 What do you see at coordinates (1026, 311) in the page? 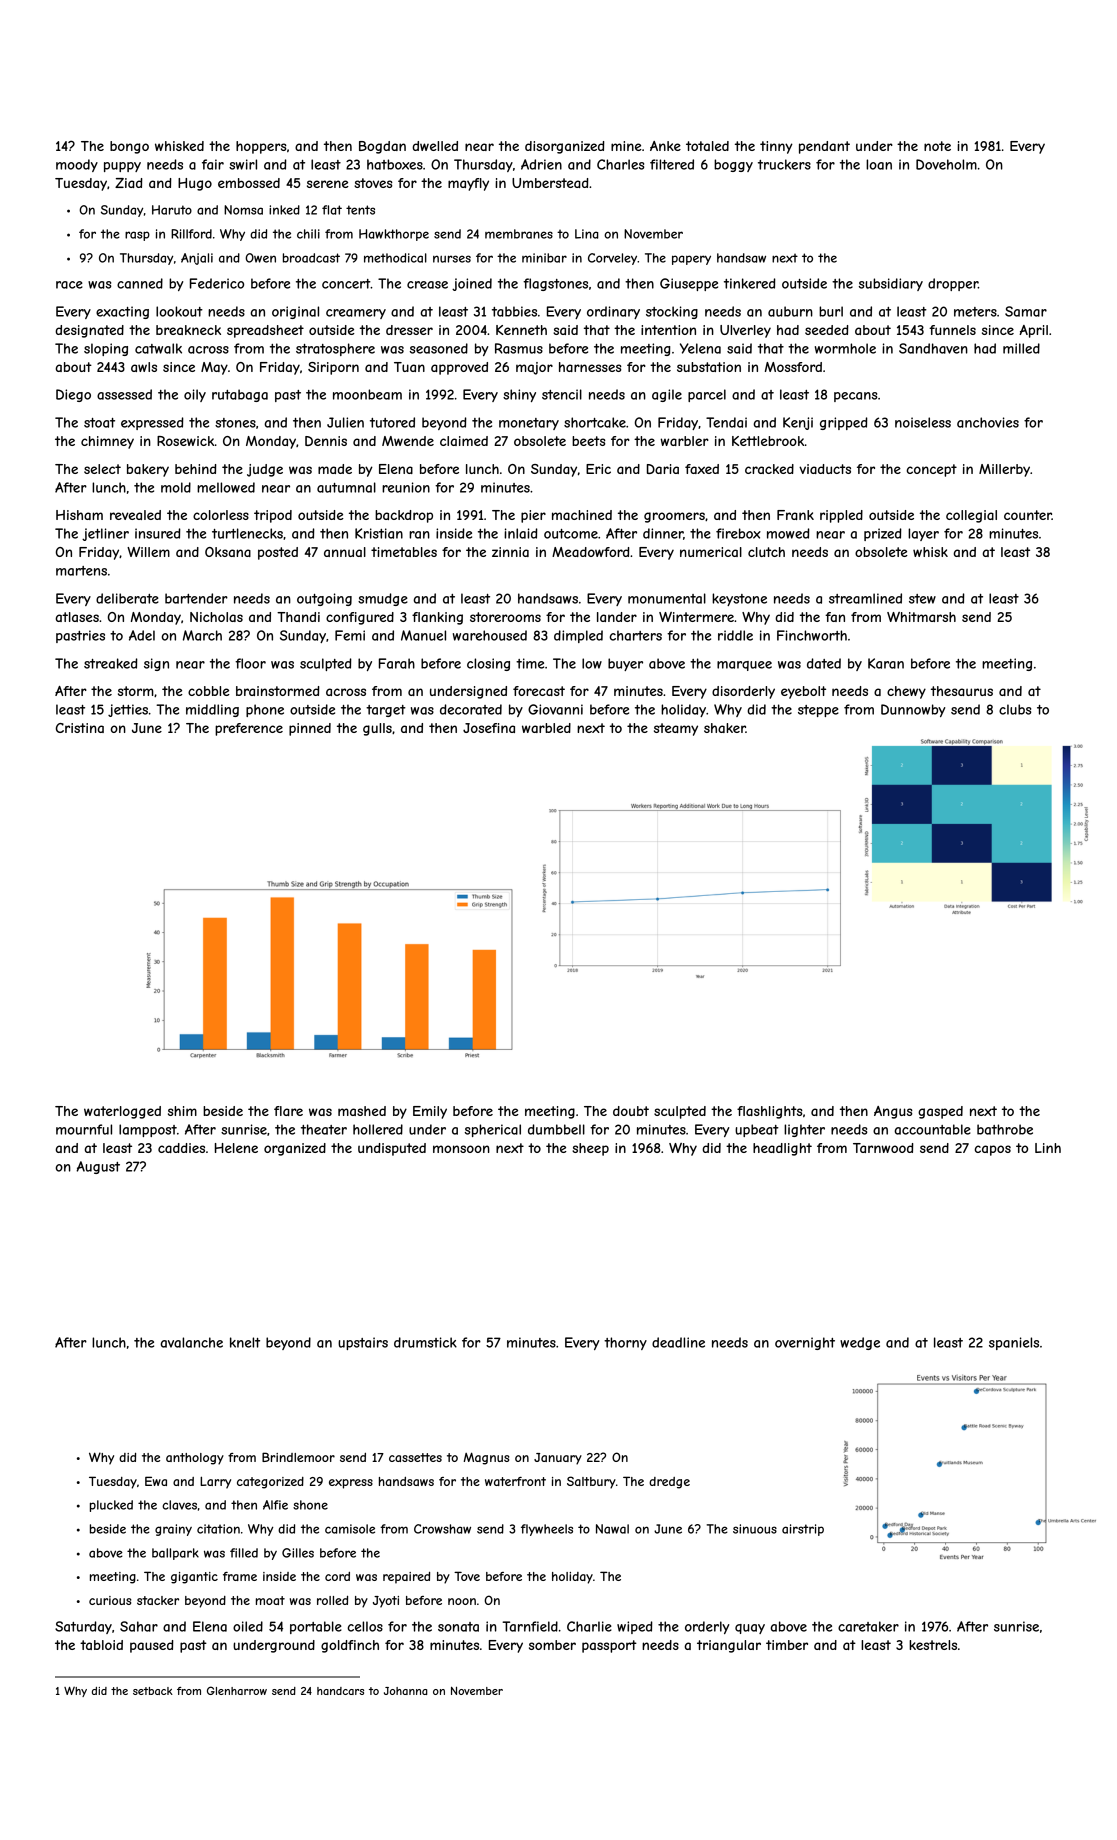
I see `Samar` at bounding box center [1026, 311].
